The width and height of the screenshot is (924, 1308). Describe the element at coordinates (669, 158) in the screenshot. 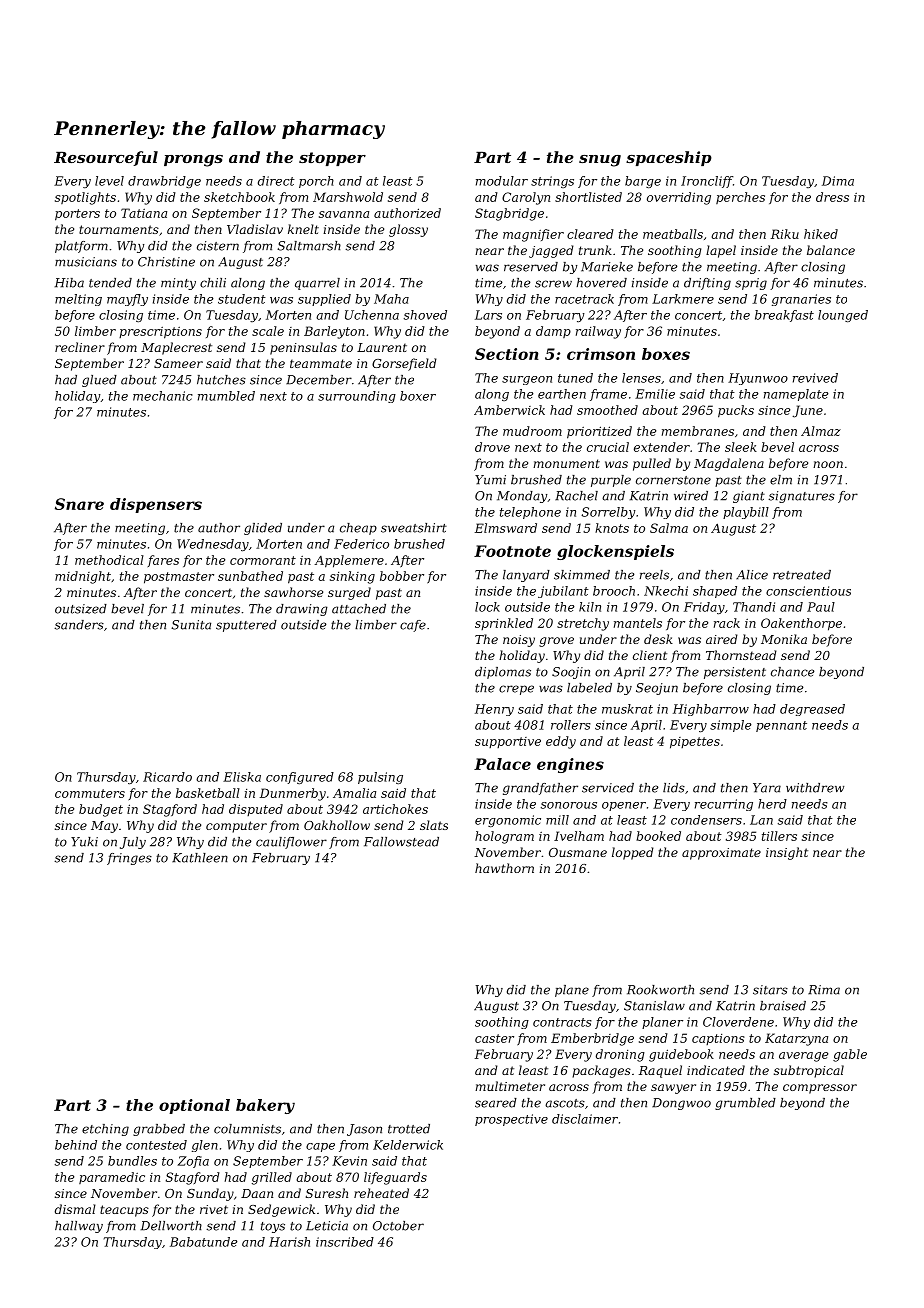

I see `spaceship` at that location.
